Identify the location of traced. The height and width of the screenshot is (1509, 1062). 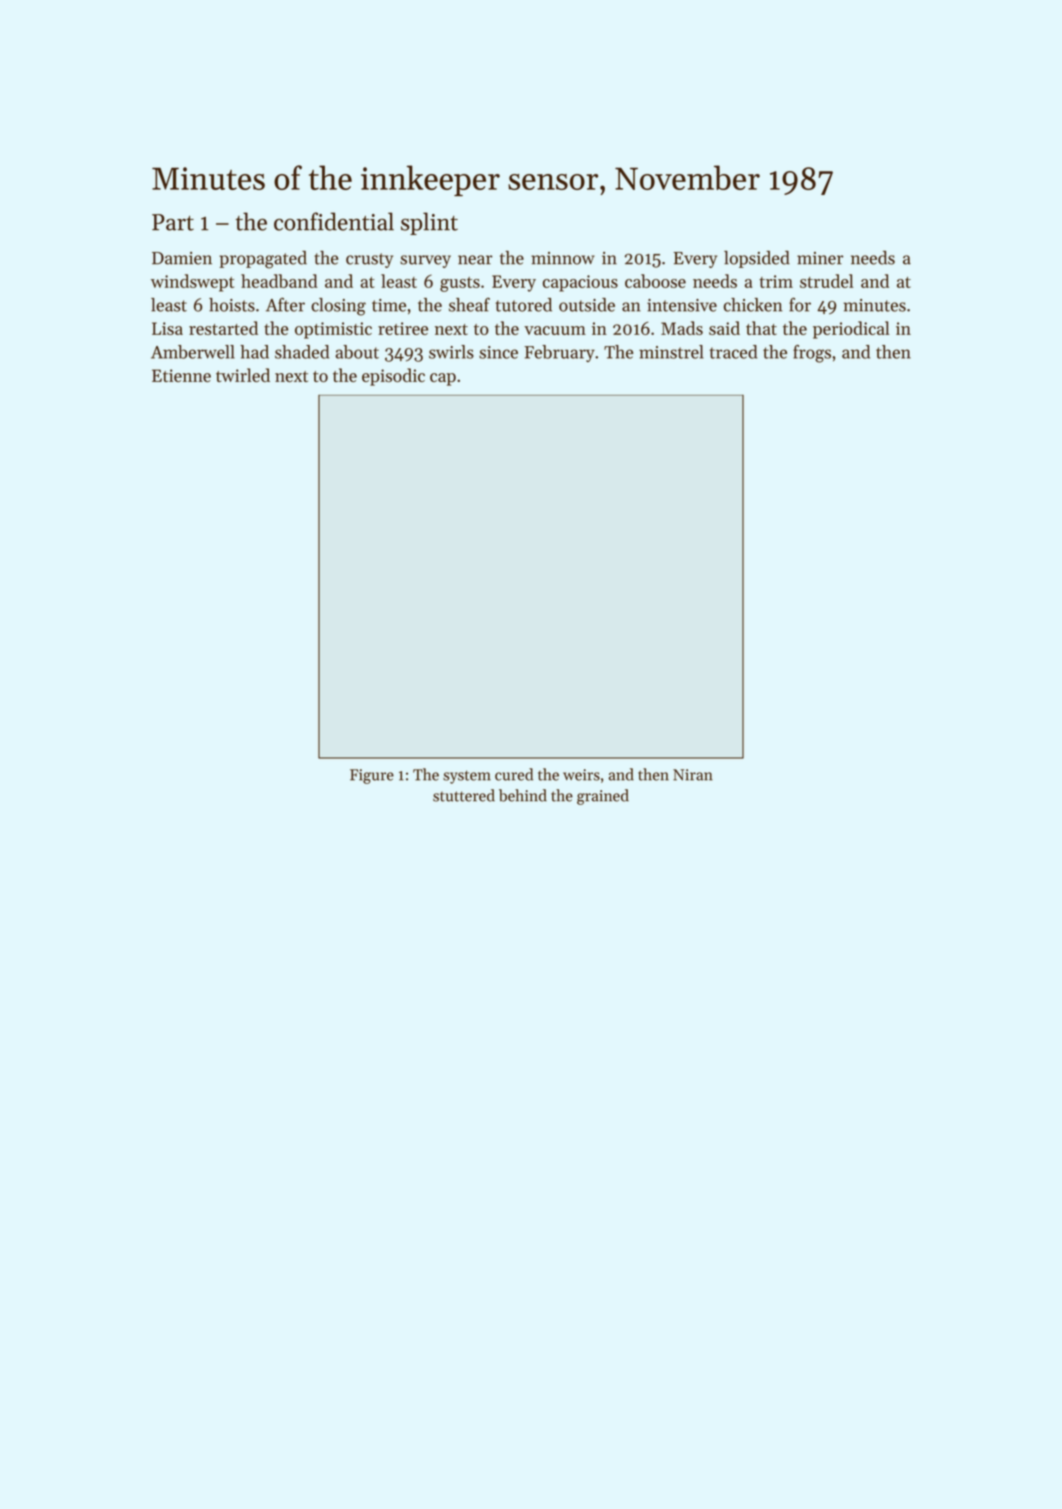
(733, 352).
